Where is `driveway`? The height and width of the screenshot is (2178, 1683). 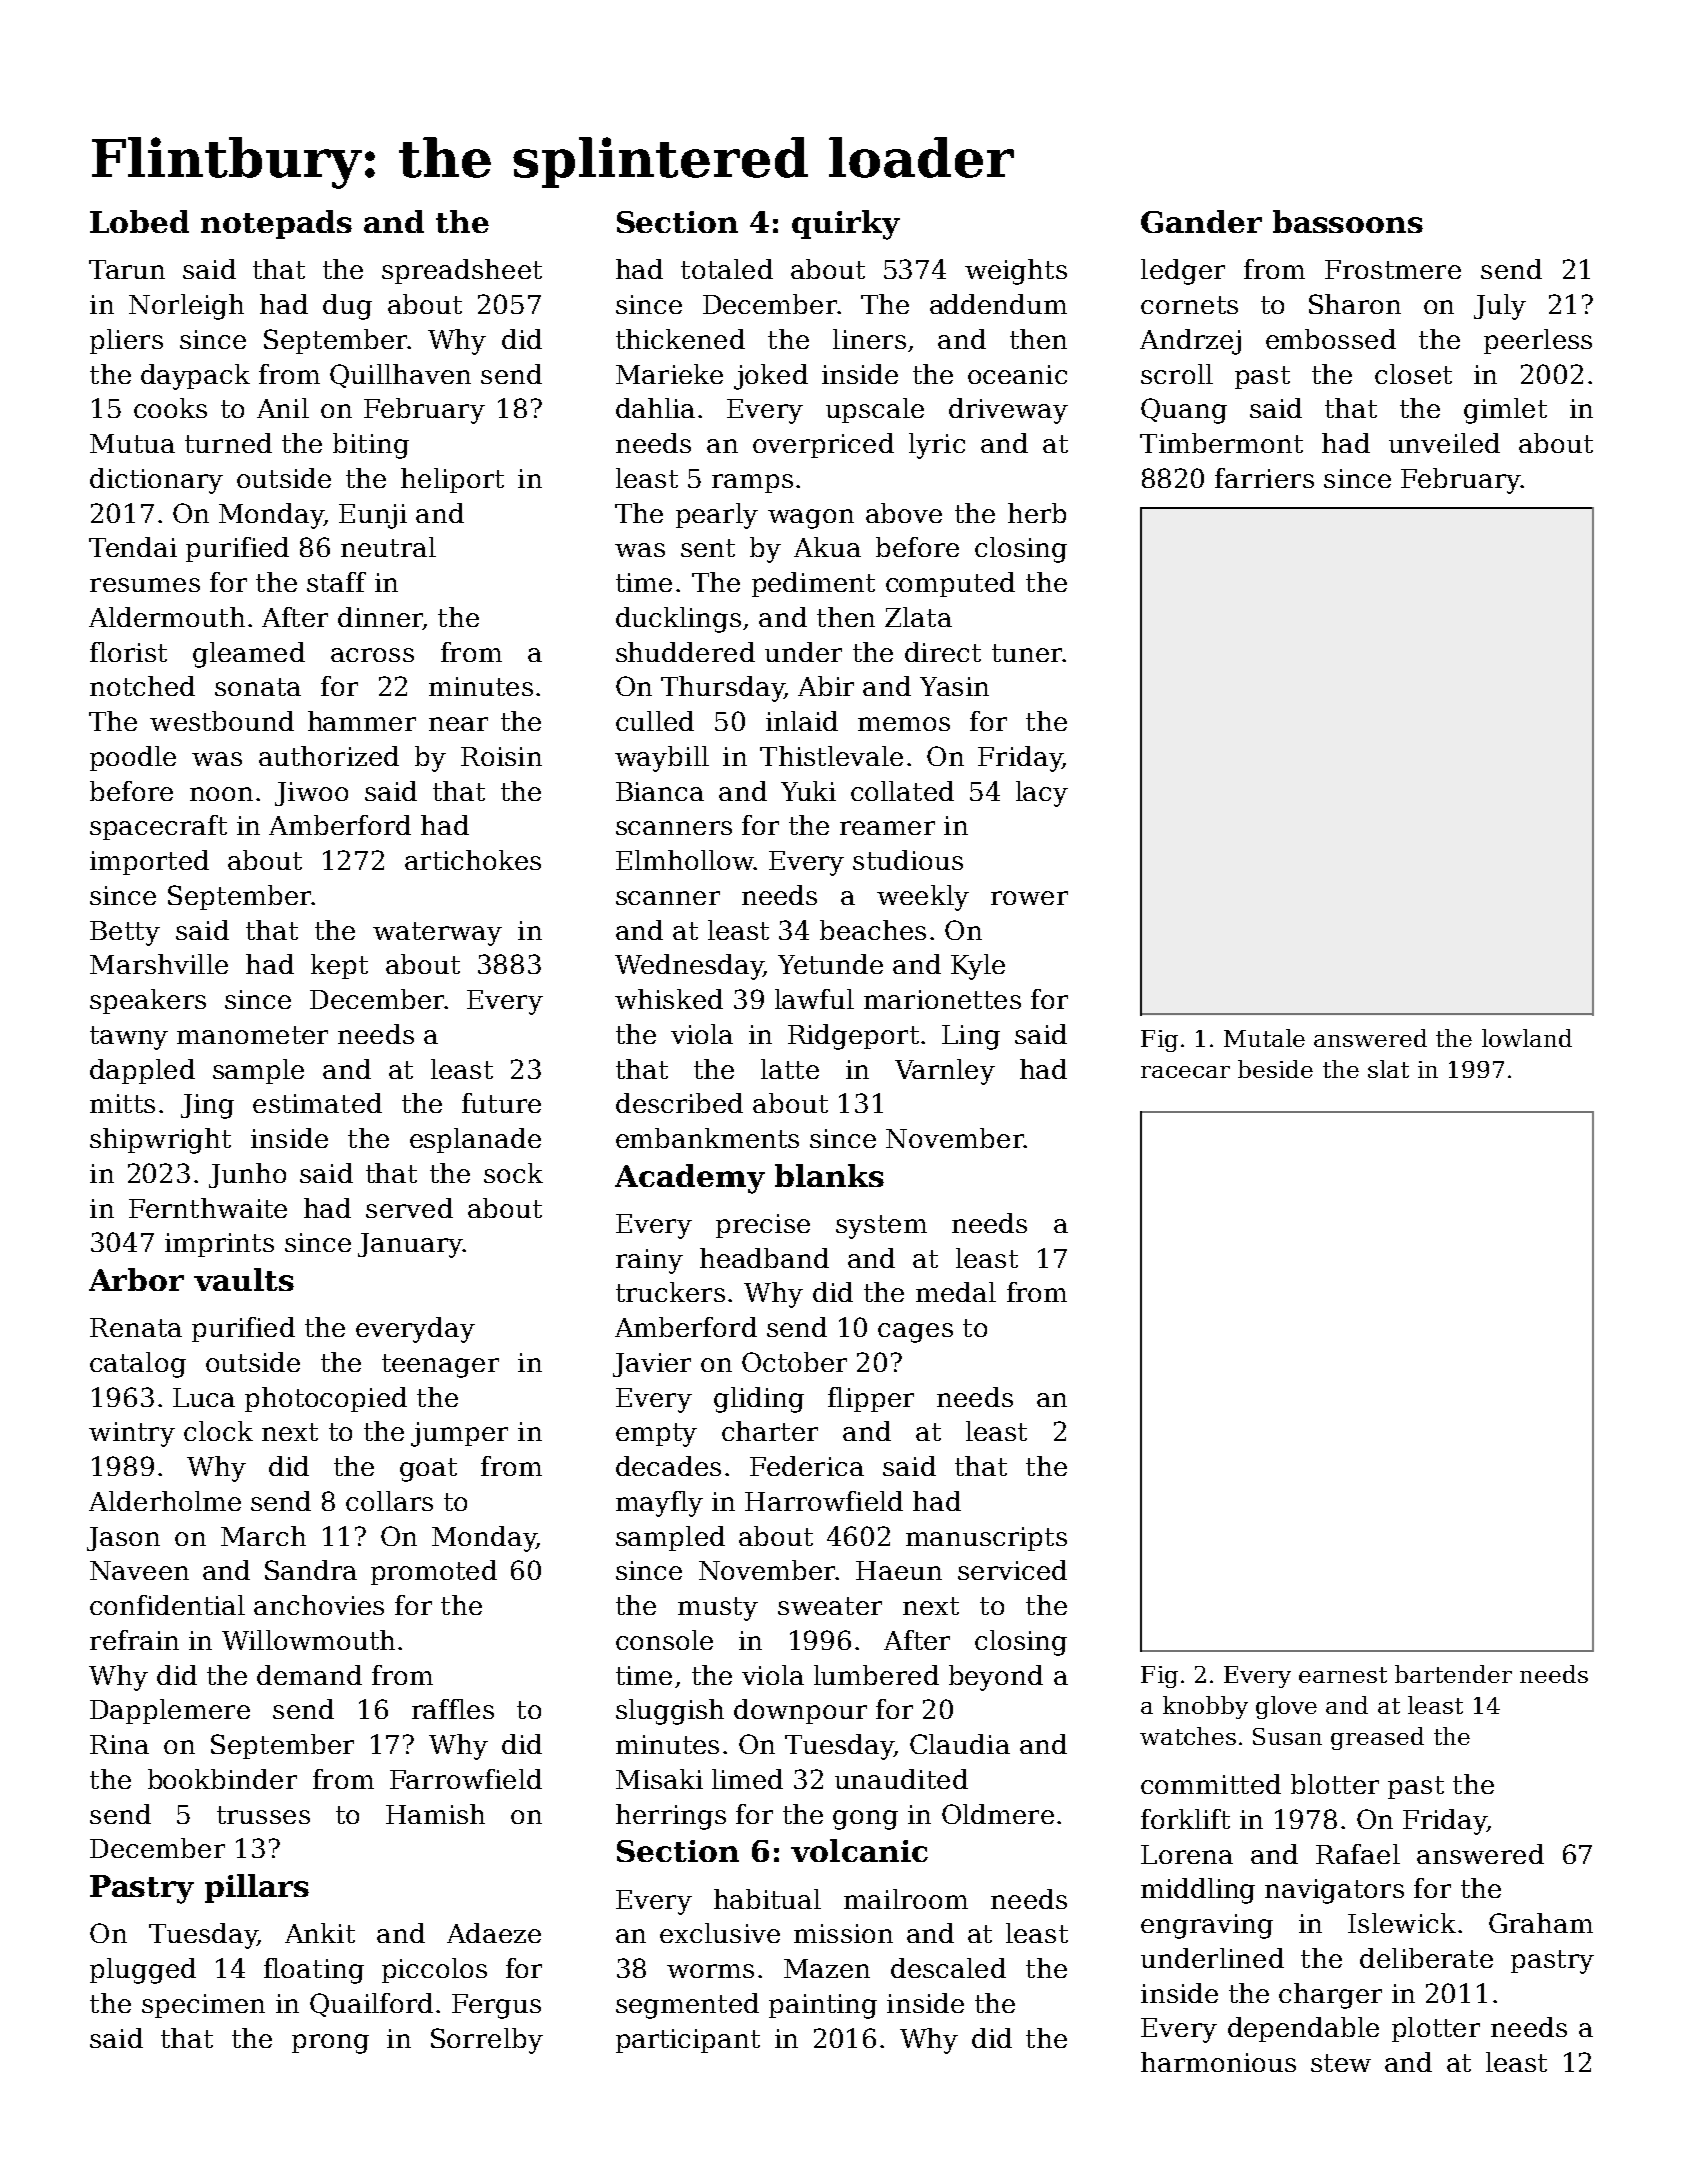
driveway is located at coordinates (1008, 411).
